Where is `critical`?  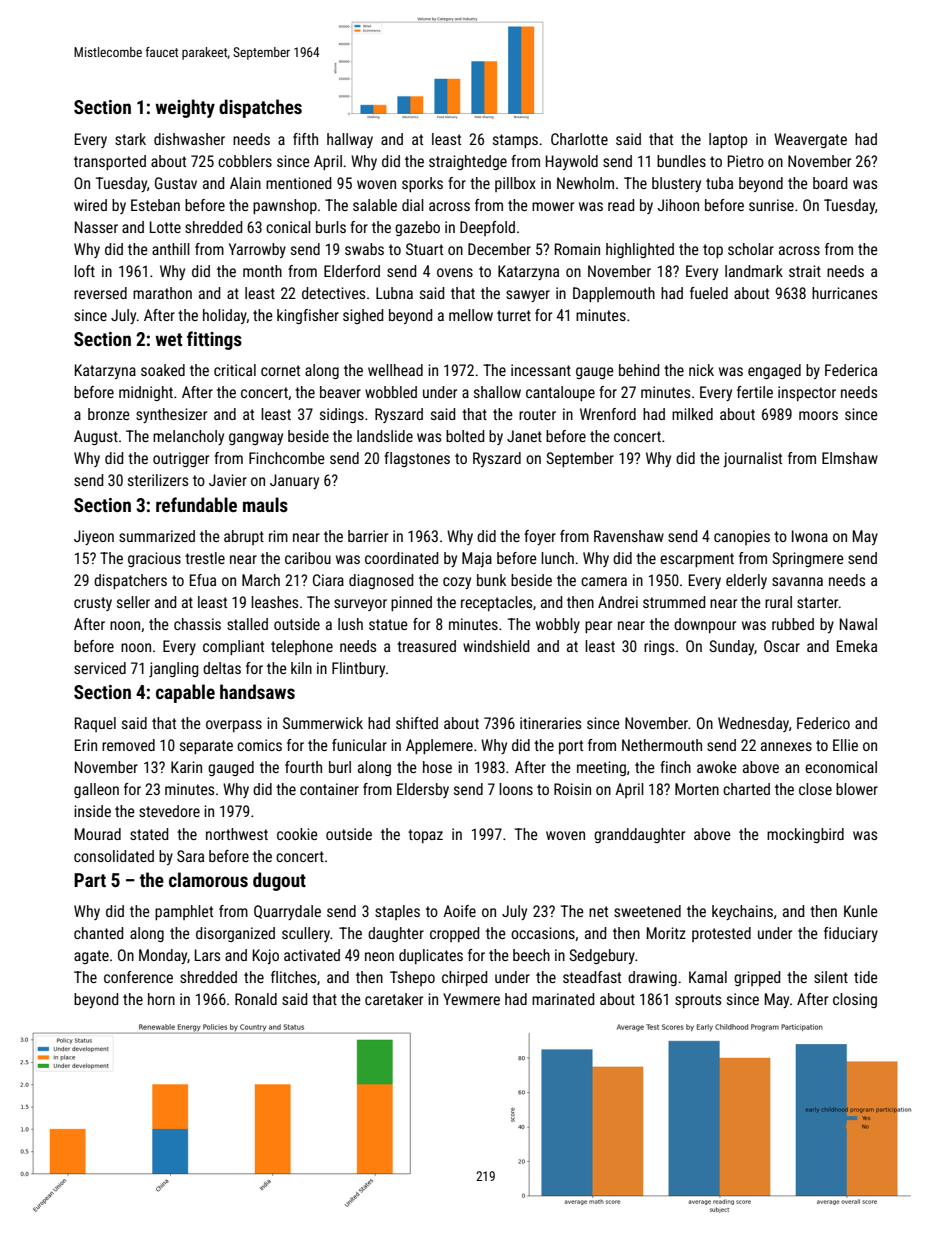 critical is located at coordinates (235, 370).
